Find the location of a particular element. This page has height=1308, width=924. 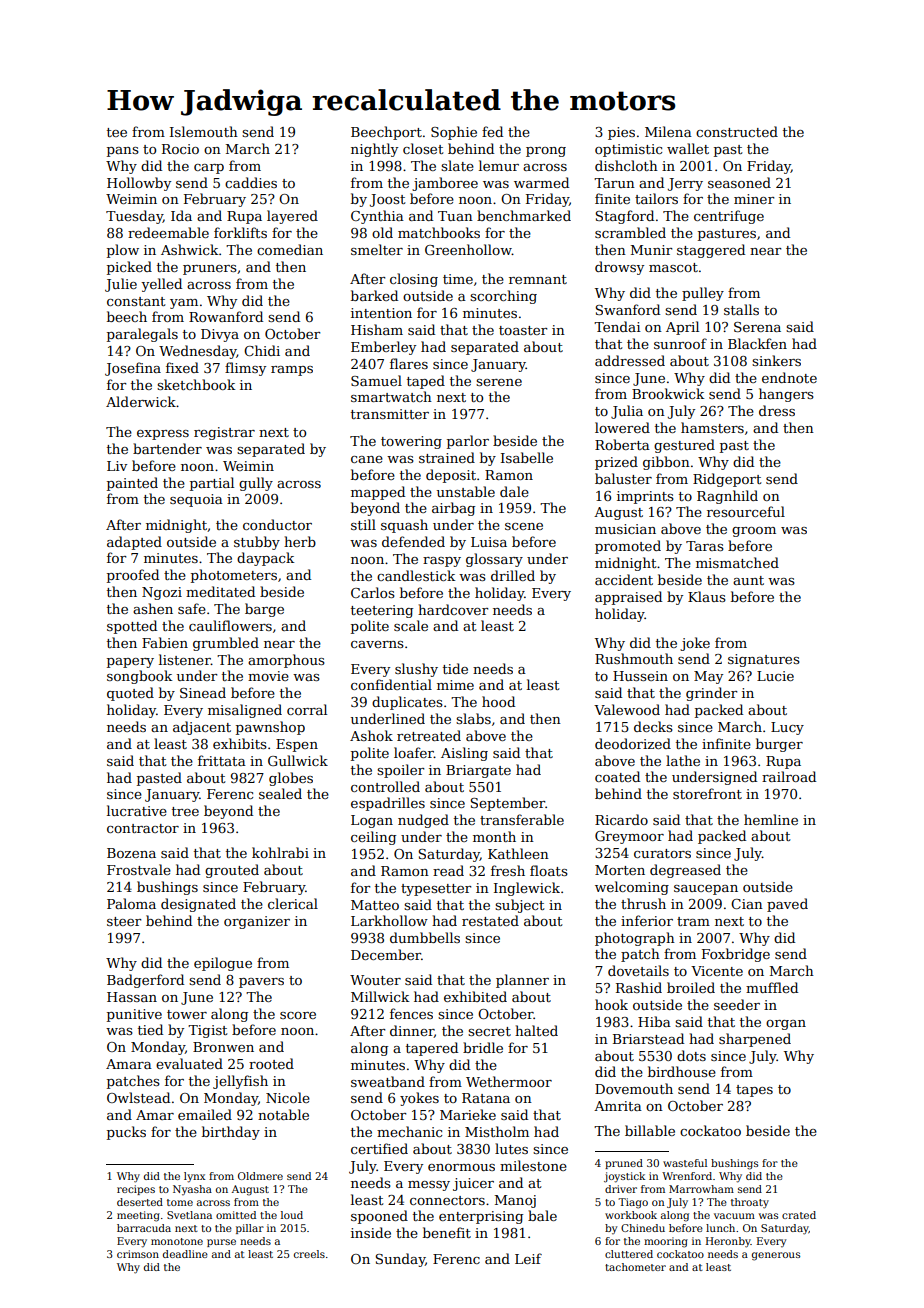

pans is located at coordinates (123, 152).
